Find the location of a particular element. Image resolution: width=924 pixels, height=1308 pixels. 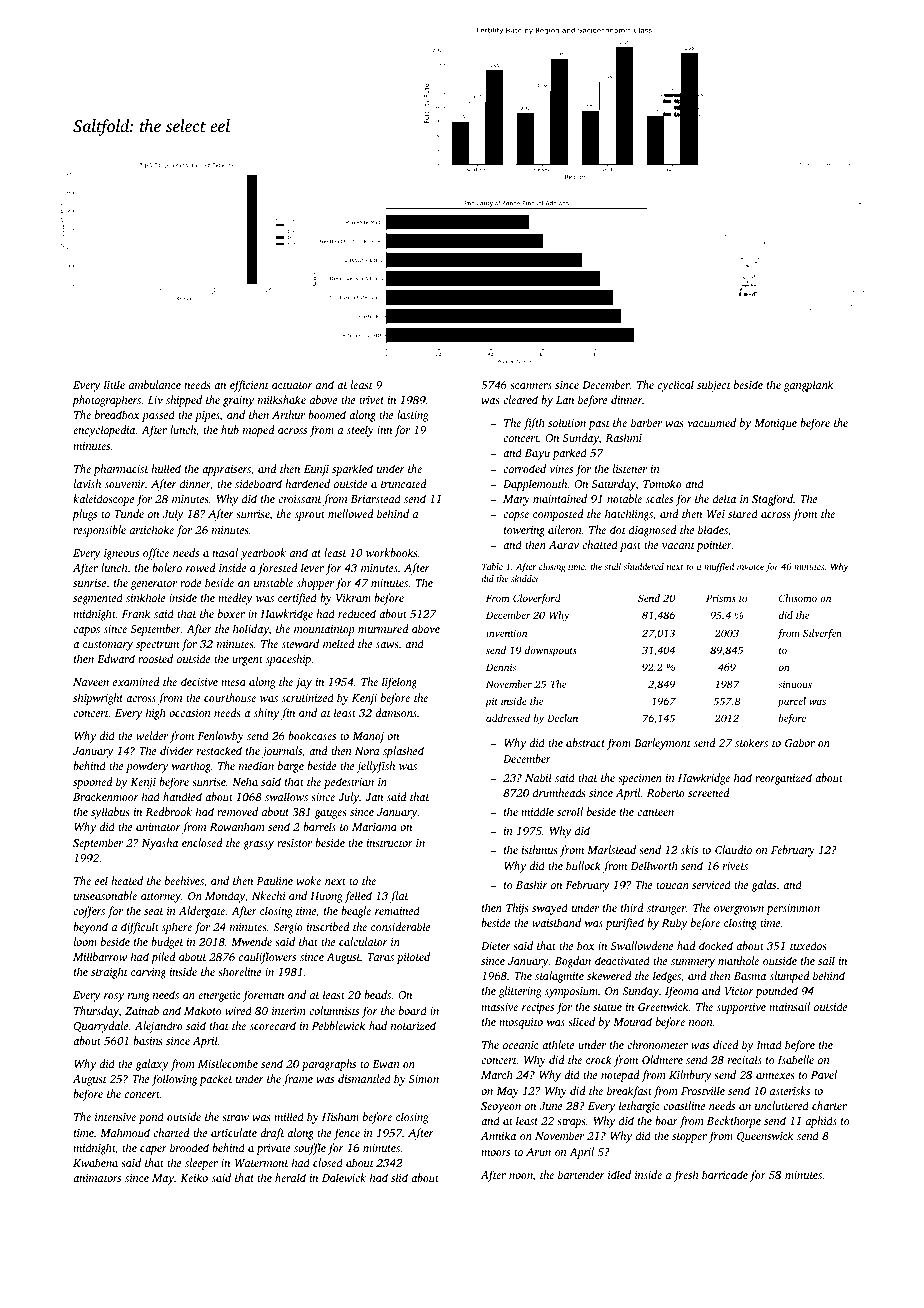

little is located at coordinates (114, 384).
